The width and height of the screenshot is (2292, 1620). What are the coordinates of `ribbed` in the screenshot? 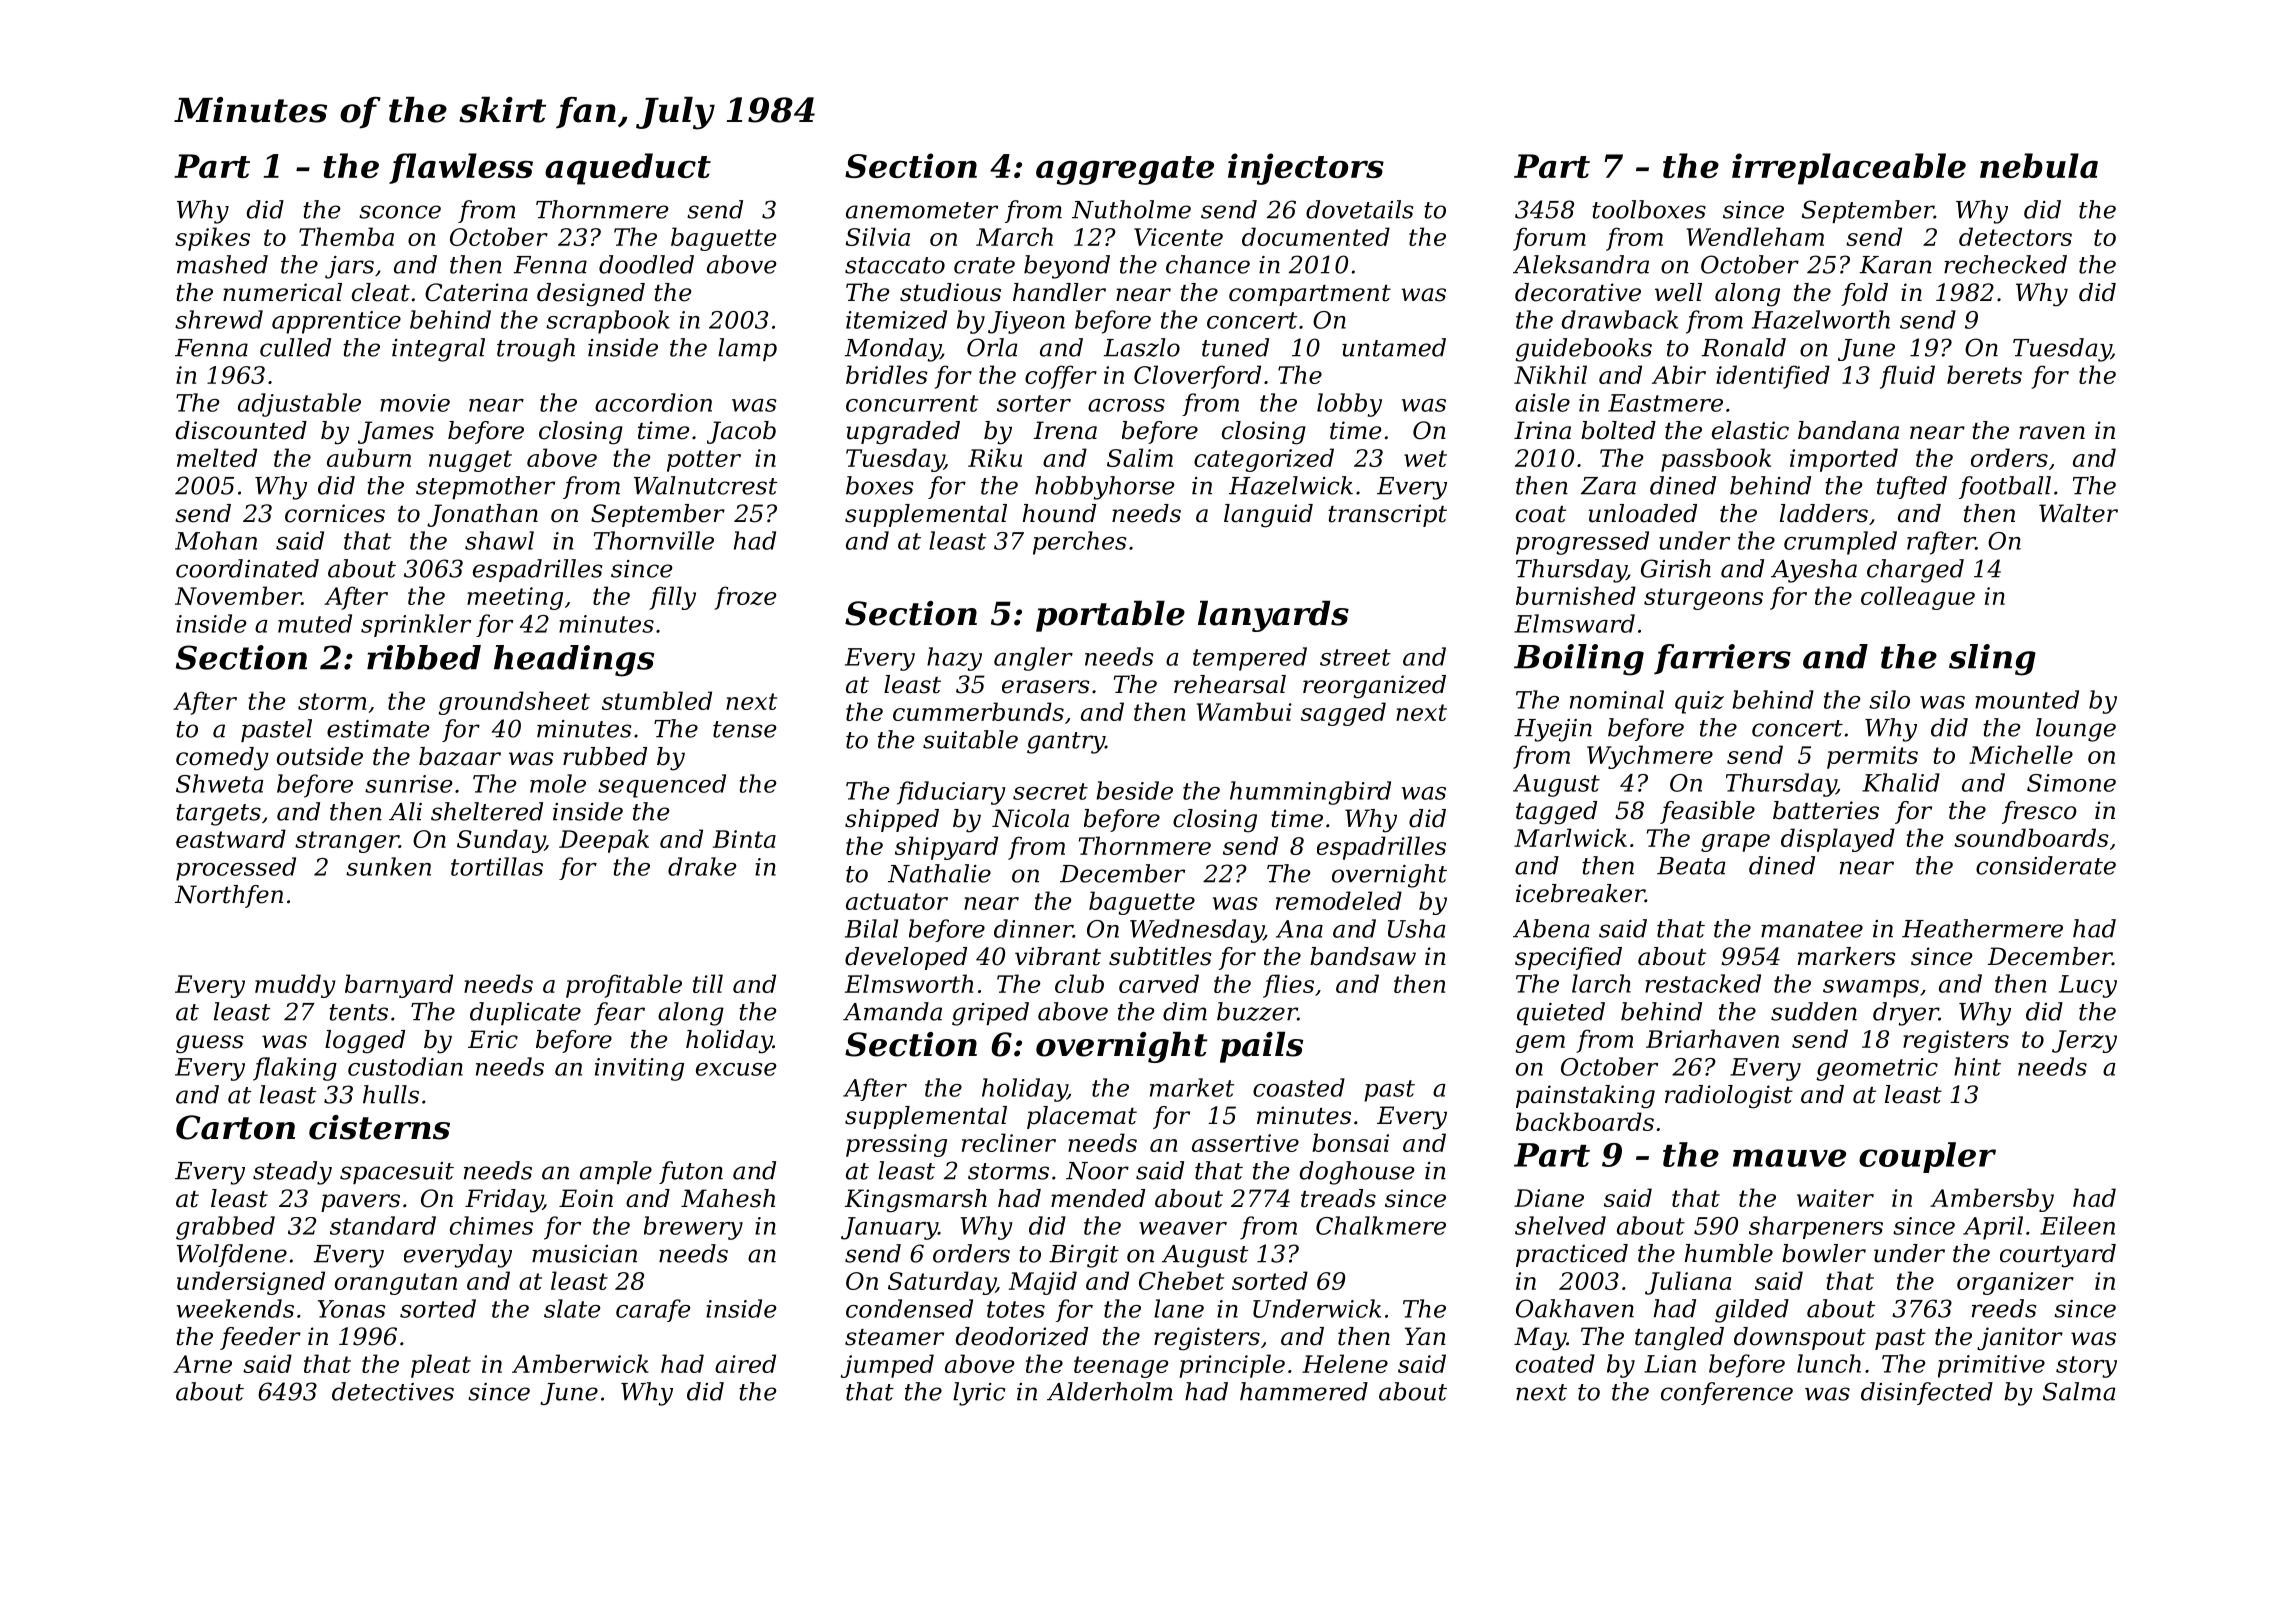 It's located at (424, 657).
